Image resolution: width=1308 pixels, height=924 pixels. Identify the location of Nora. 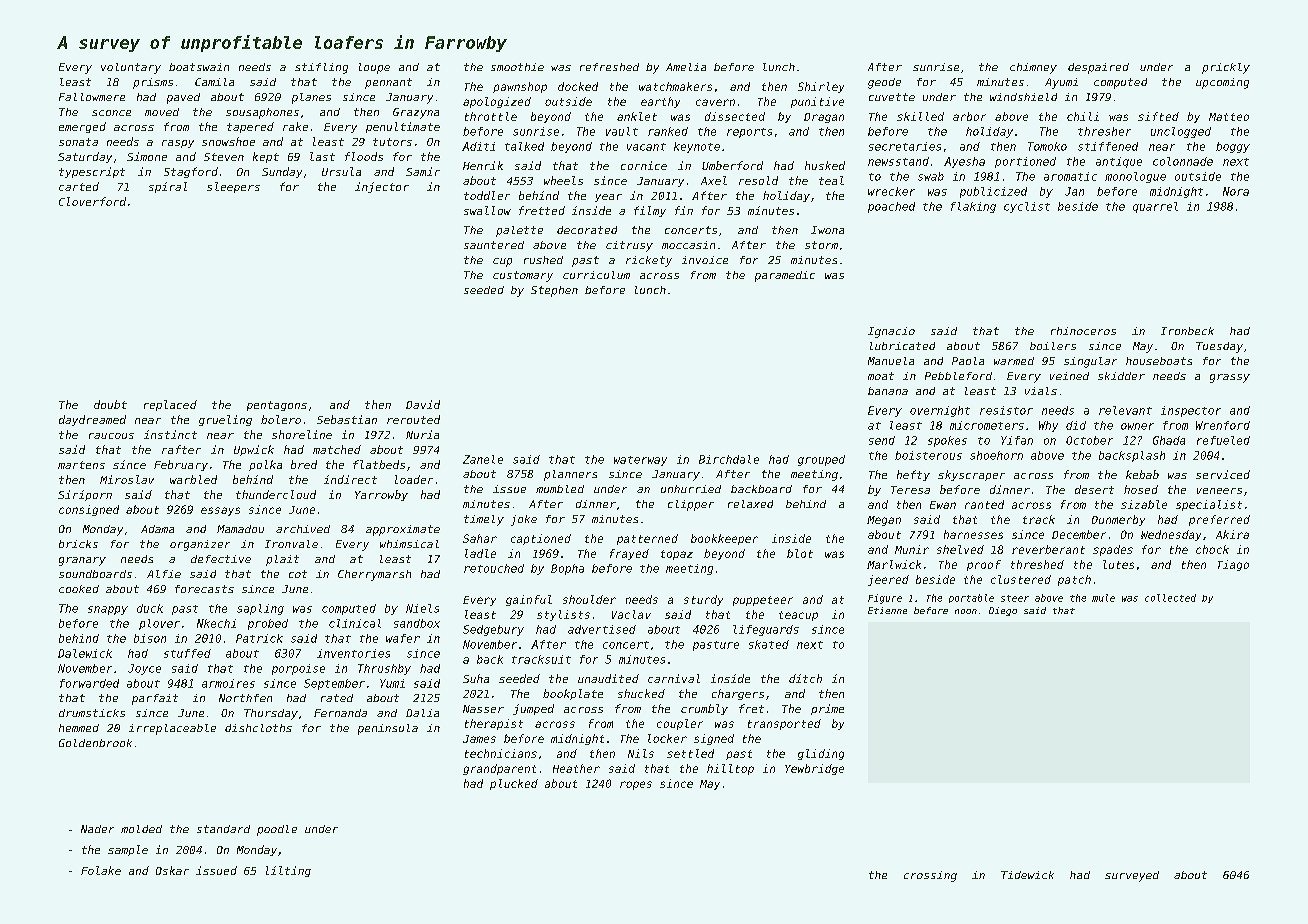
(1236, 191).
